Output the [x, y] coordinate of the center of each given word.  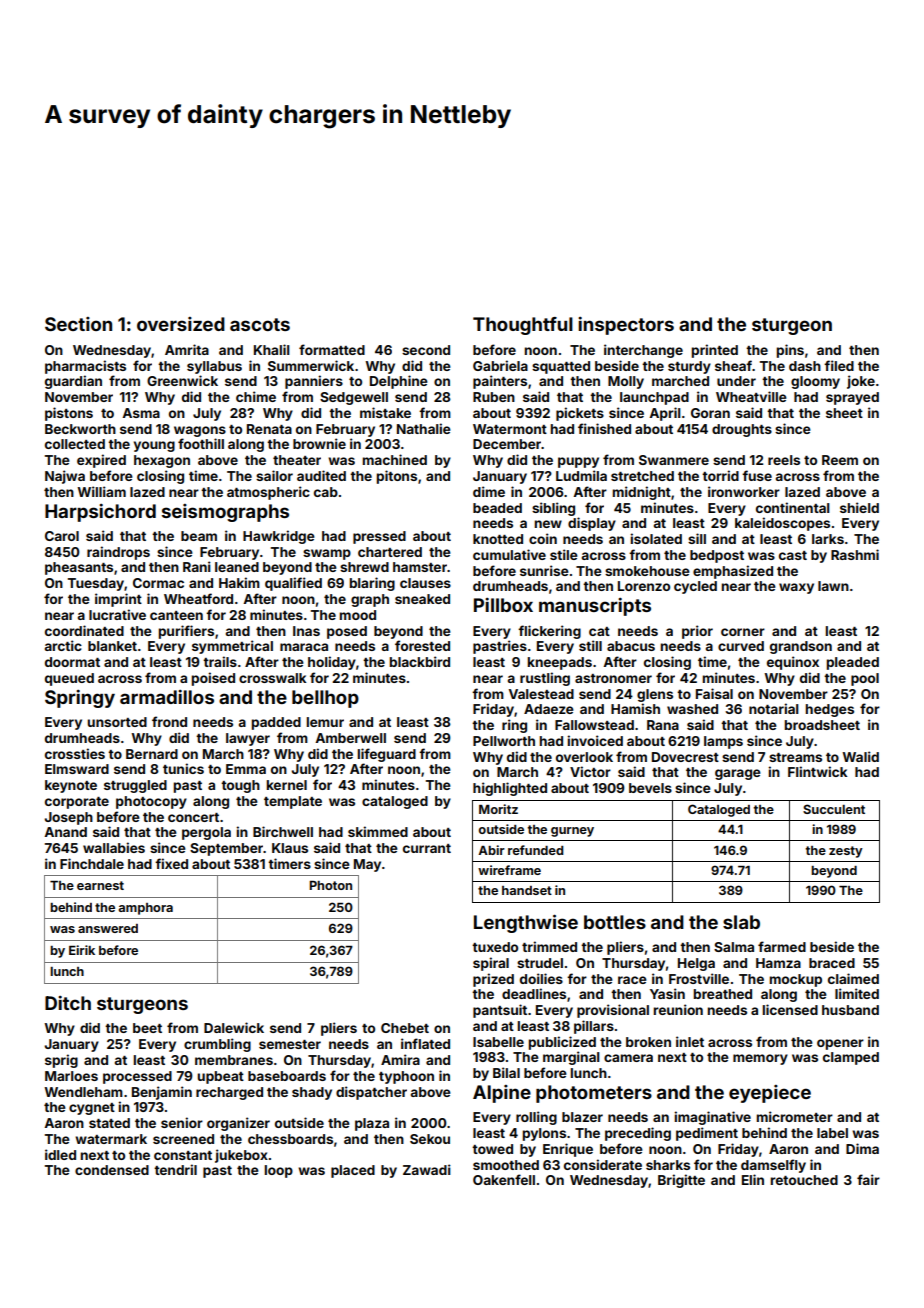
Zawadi [427, 1169]
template [293, 802]
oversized [181, 324]
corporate [77, 803]
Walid [860, 756]
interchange [643, 351]
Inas [306, 631]
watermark [111, 1139]
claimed [853, 978]
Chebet [405, 1028]
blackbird [420, 661]
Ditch [68, 1003]
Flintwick [817, 771]
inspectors [626, 326]
